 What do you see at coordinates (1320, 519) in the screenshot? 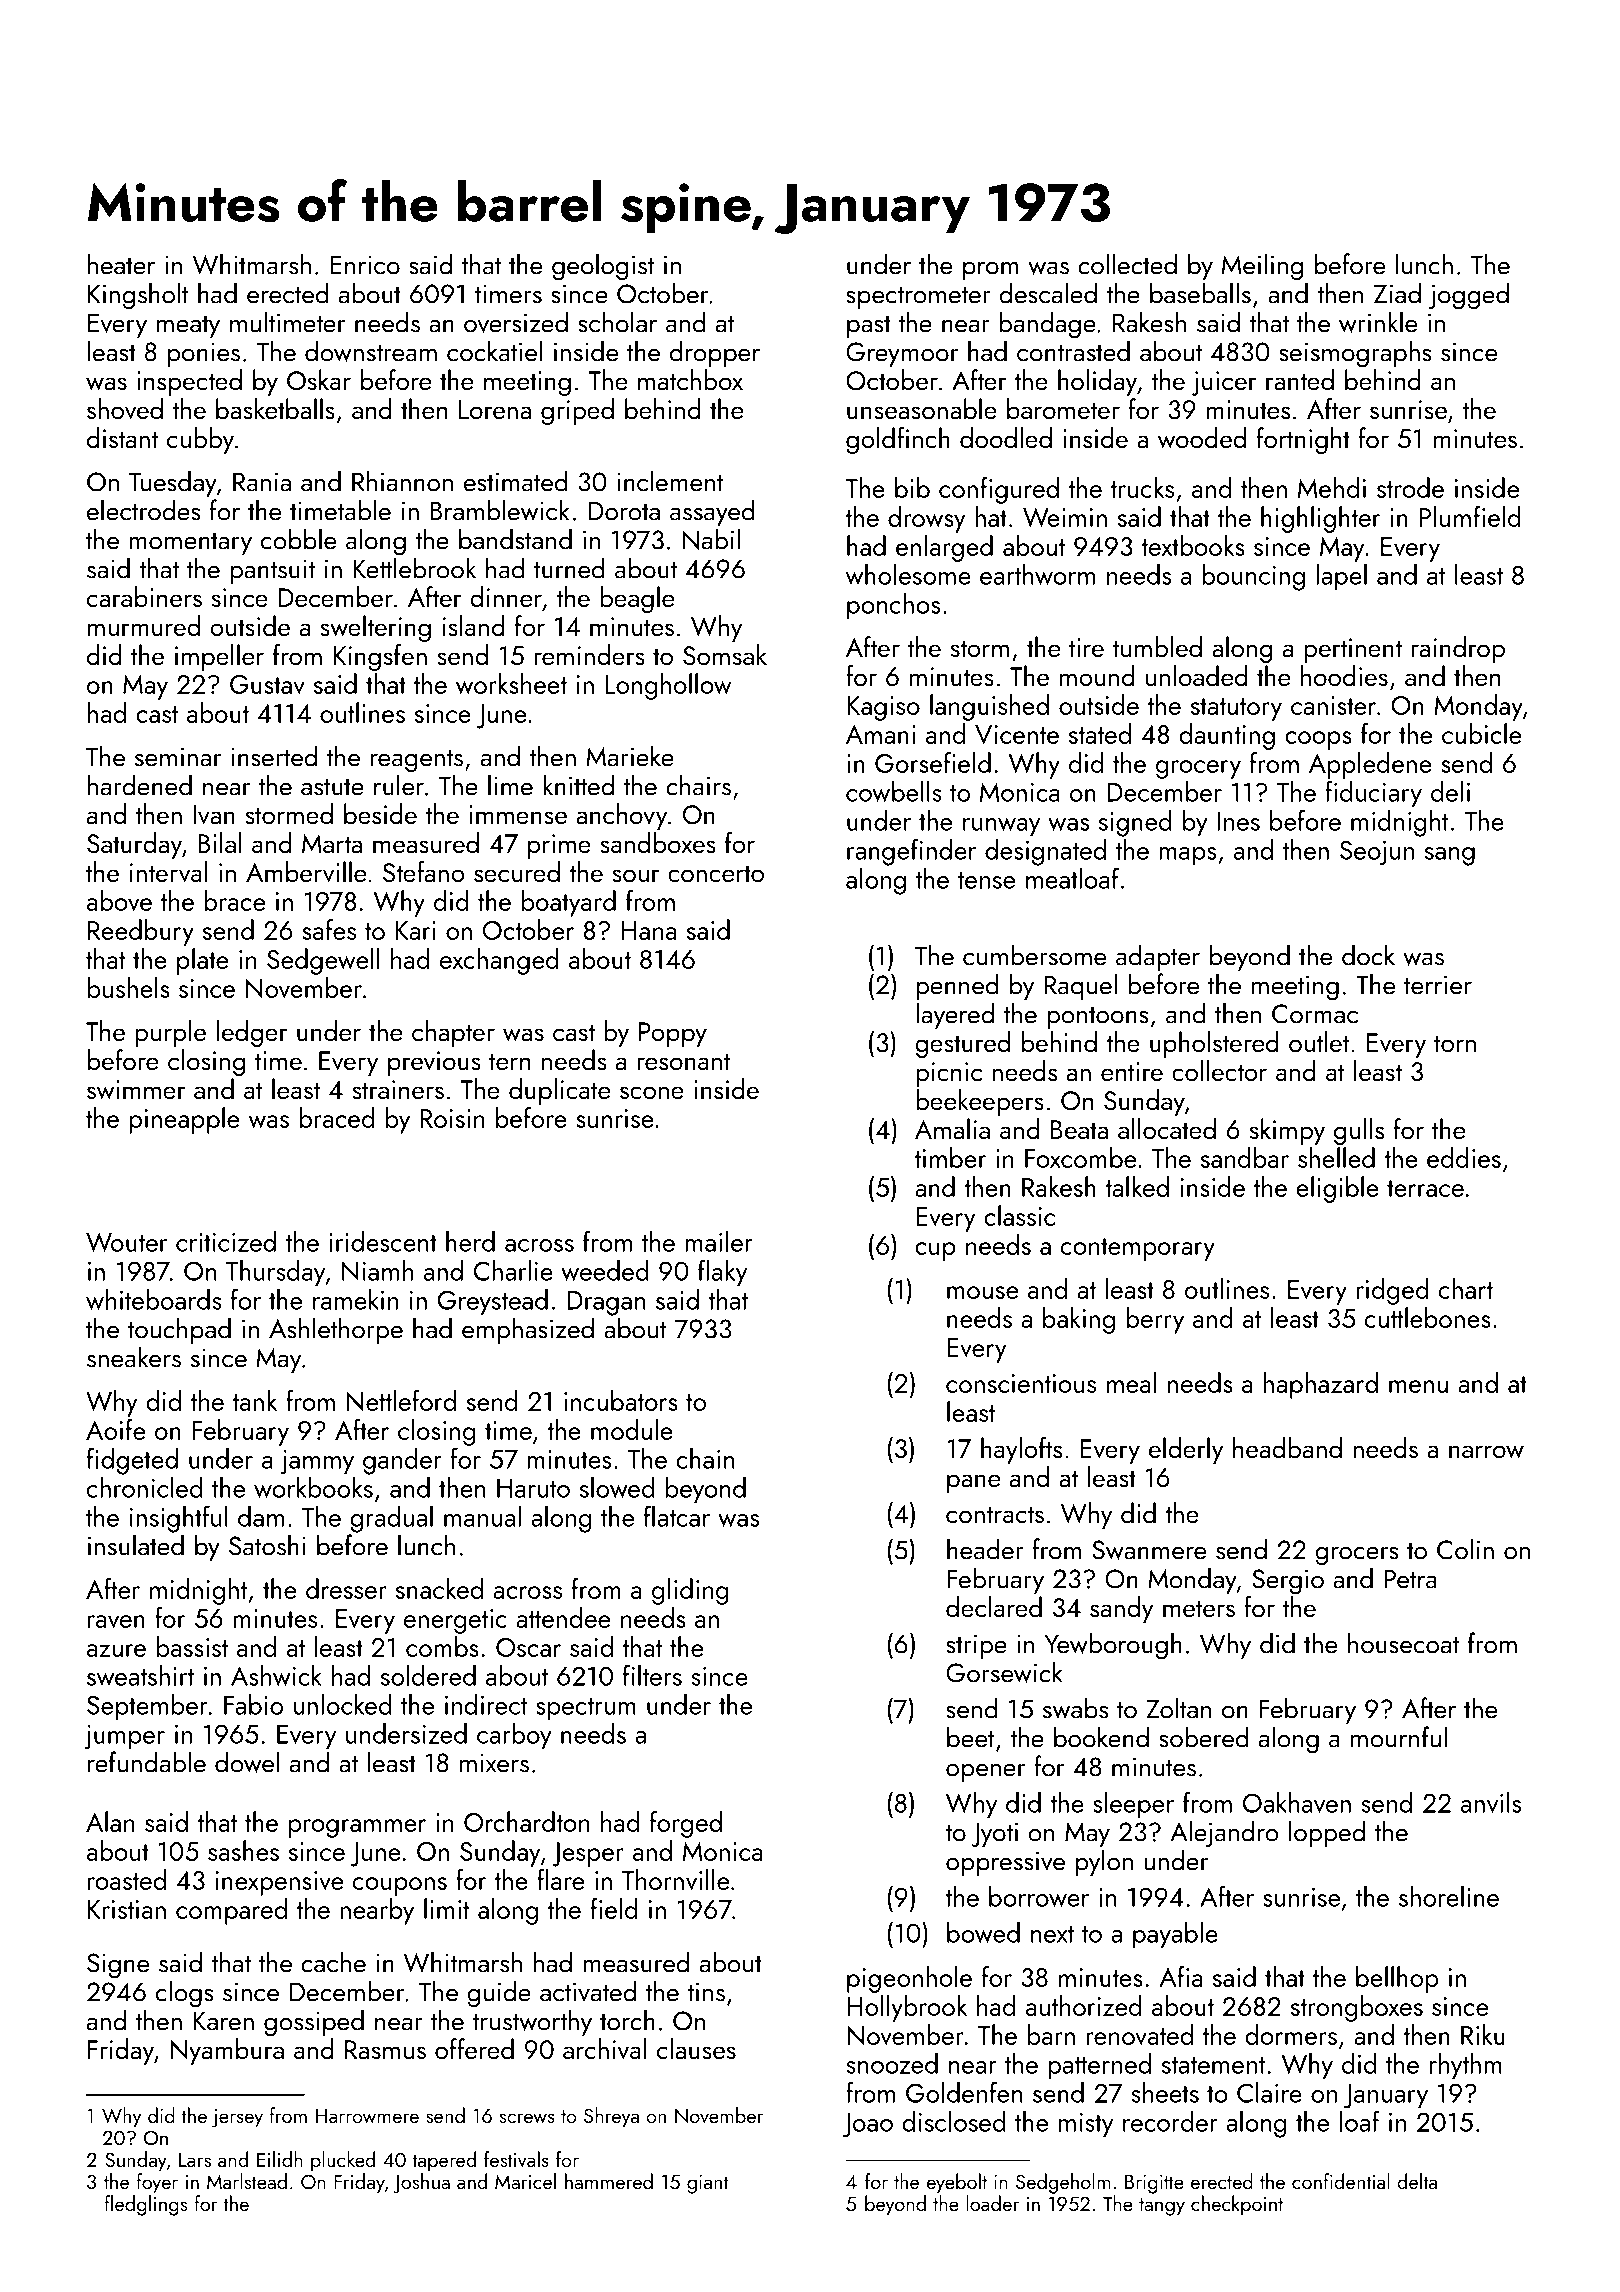
I see `highlighter` at bounding box center [1320, 519].
